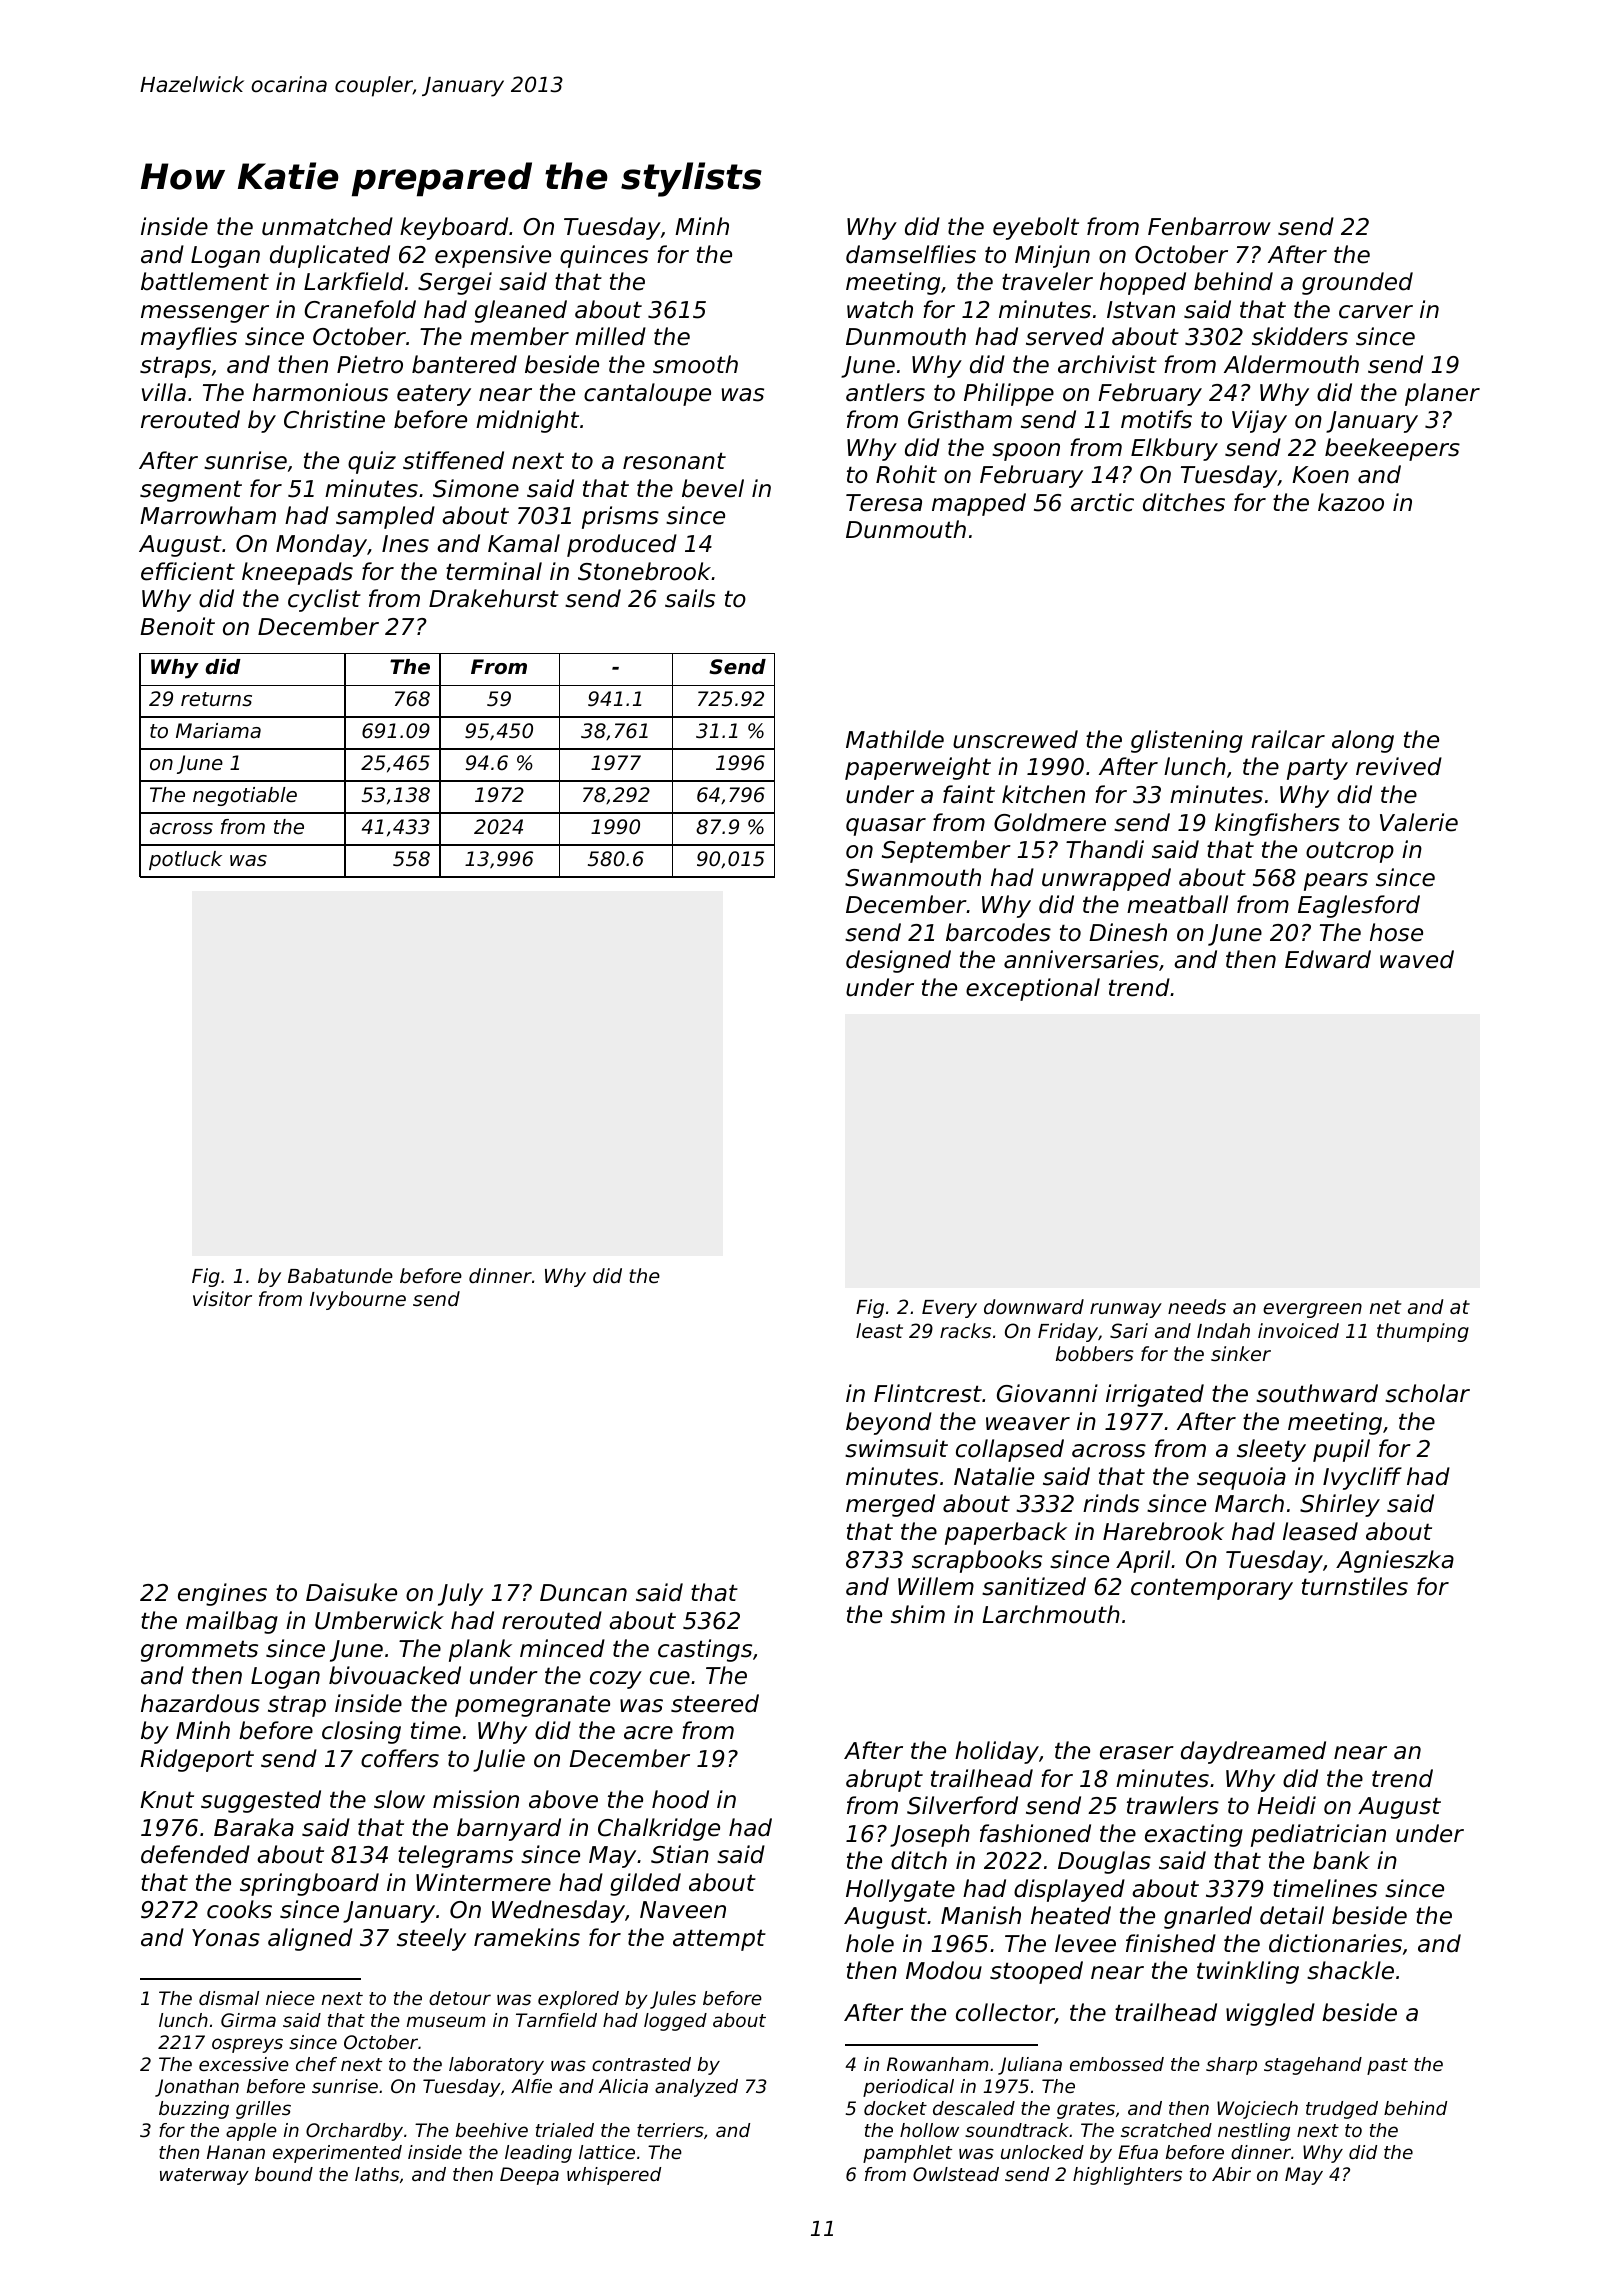 The image size is (1620, 2292). What do you see at coordinates (1102, 502) in the screenshot?
I see `arctic` at bounding box center [1102, 502].
